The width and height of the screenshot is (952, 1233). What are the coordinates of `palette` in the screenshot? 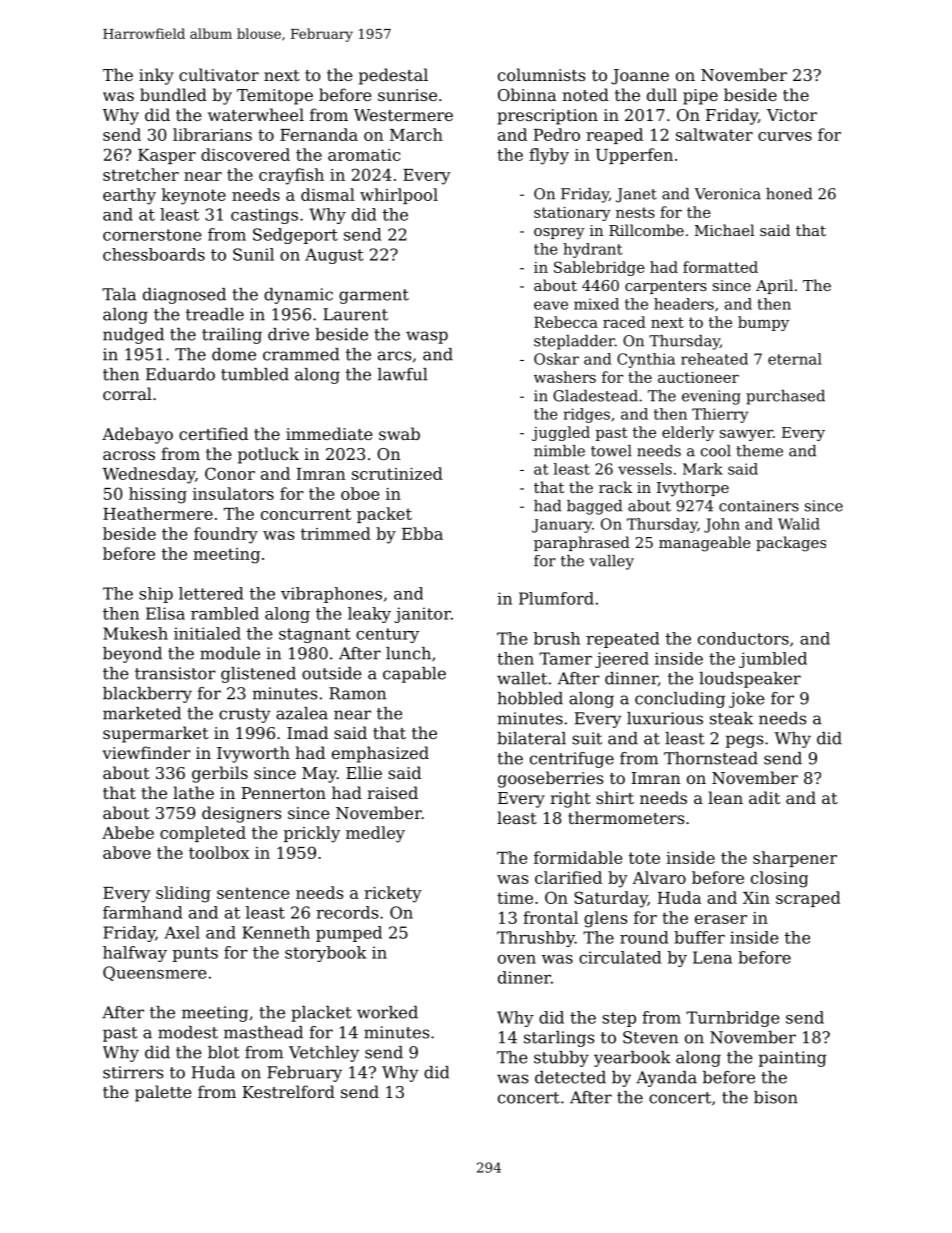 It's located at (163, 1093).
